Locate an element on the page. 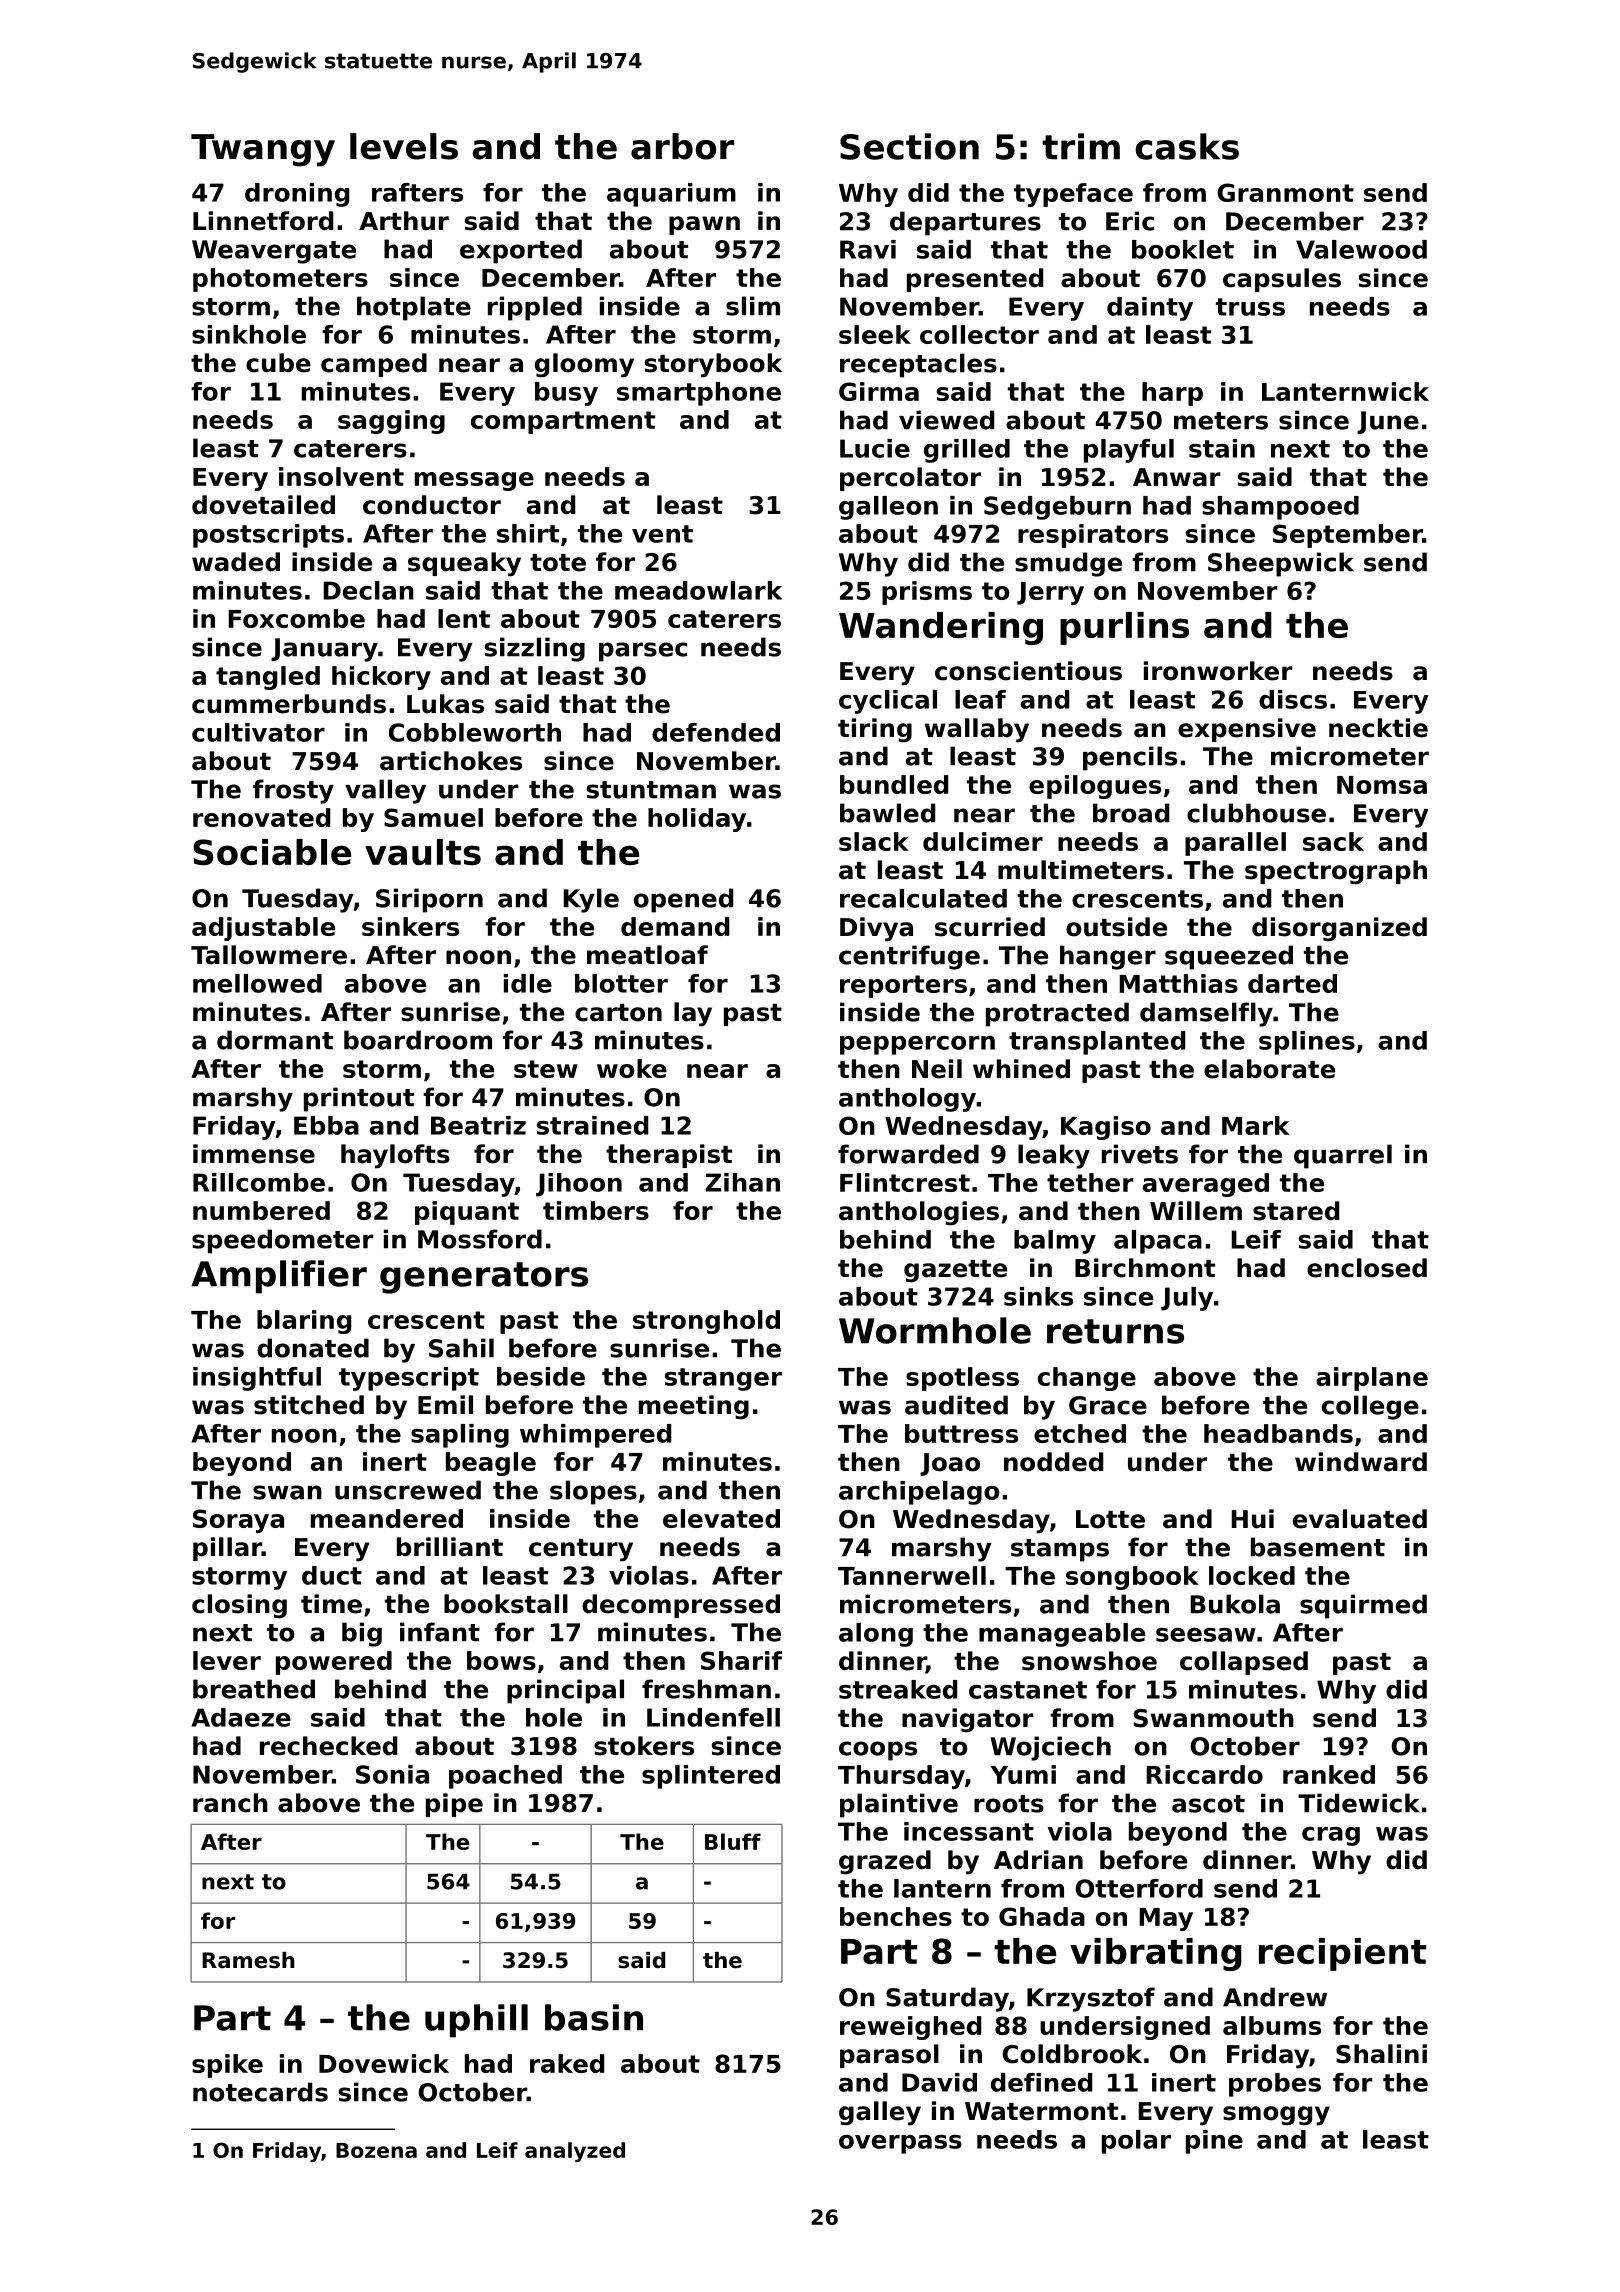 The height and width of the document is (2292, 1620). slack is located at coordinates (874, 841).
